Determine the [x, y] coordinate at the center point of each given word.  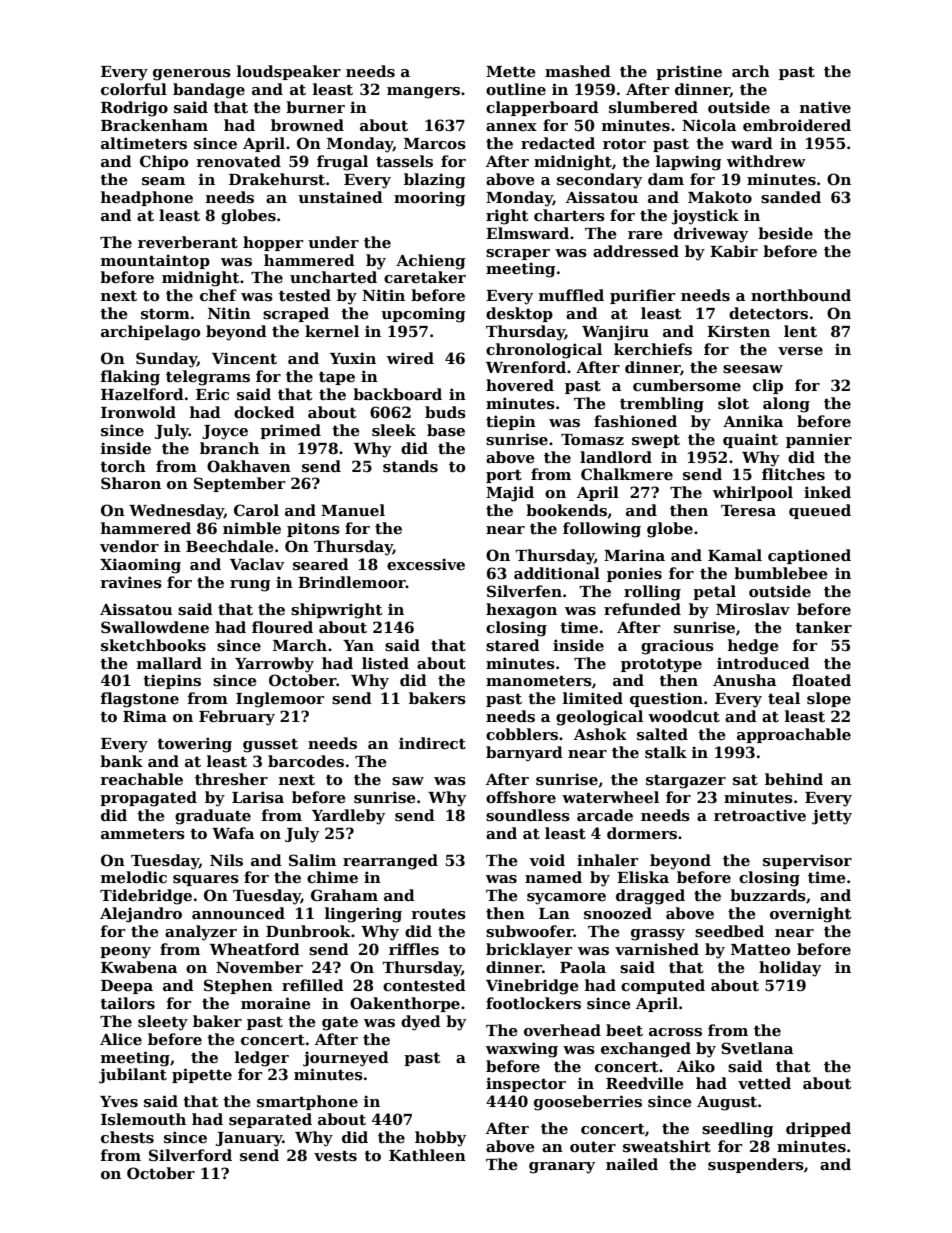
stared [513, 645]
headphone [147, 198]
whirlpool [753, 493]
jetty [832, 817]
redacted [558, 143]
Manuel [353, 510]
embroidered [797, 125]
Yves [119, 1102]
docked [264, 412]
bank [121, 761]
